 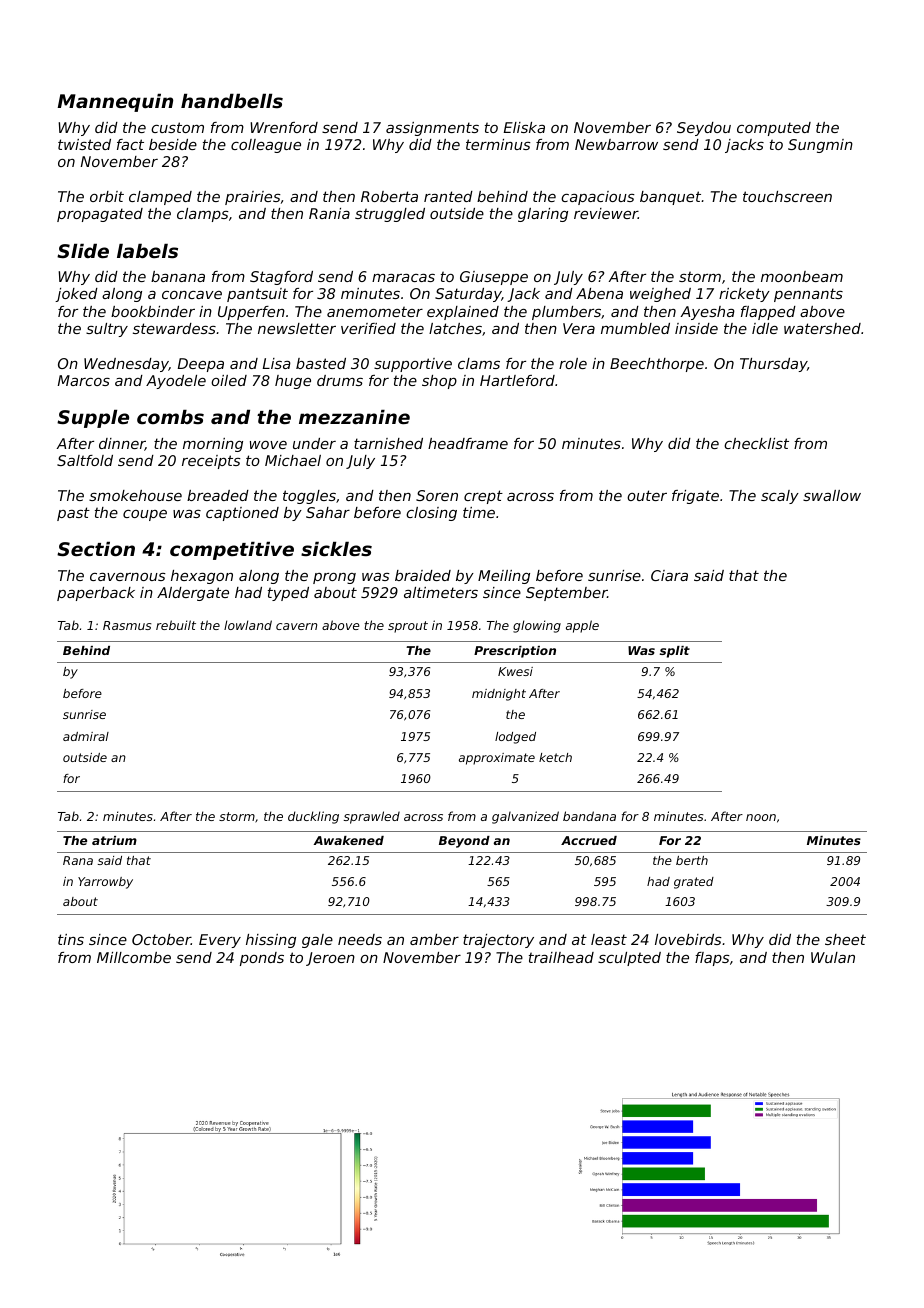 I want to click on paperback, so click(x=96, y=594).
